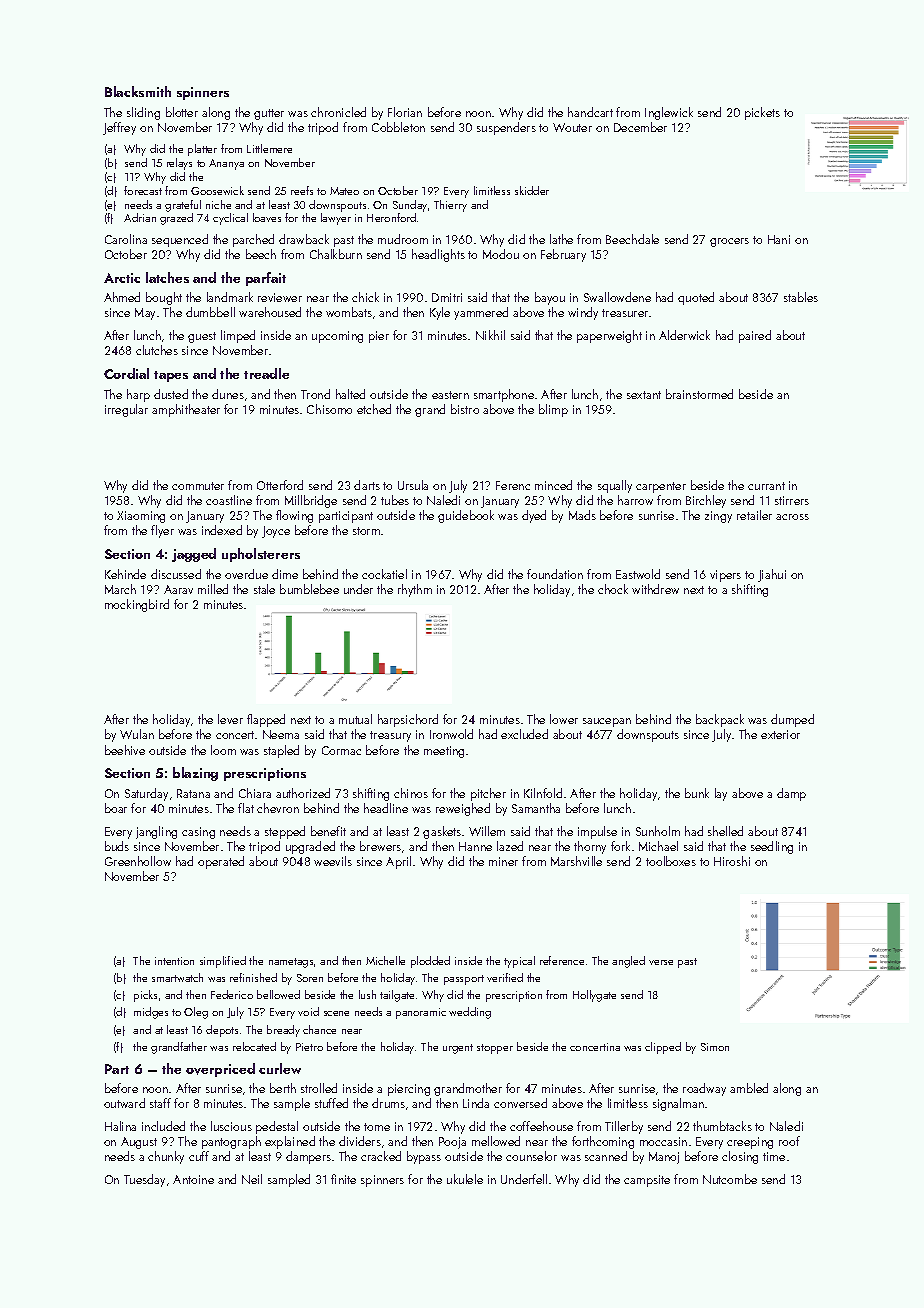 This image has height=1308, width=924. Describe the element at coordinates (231, 1126) in the image. I see `luscious` at that location.
